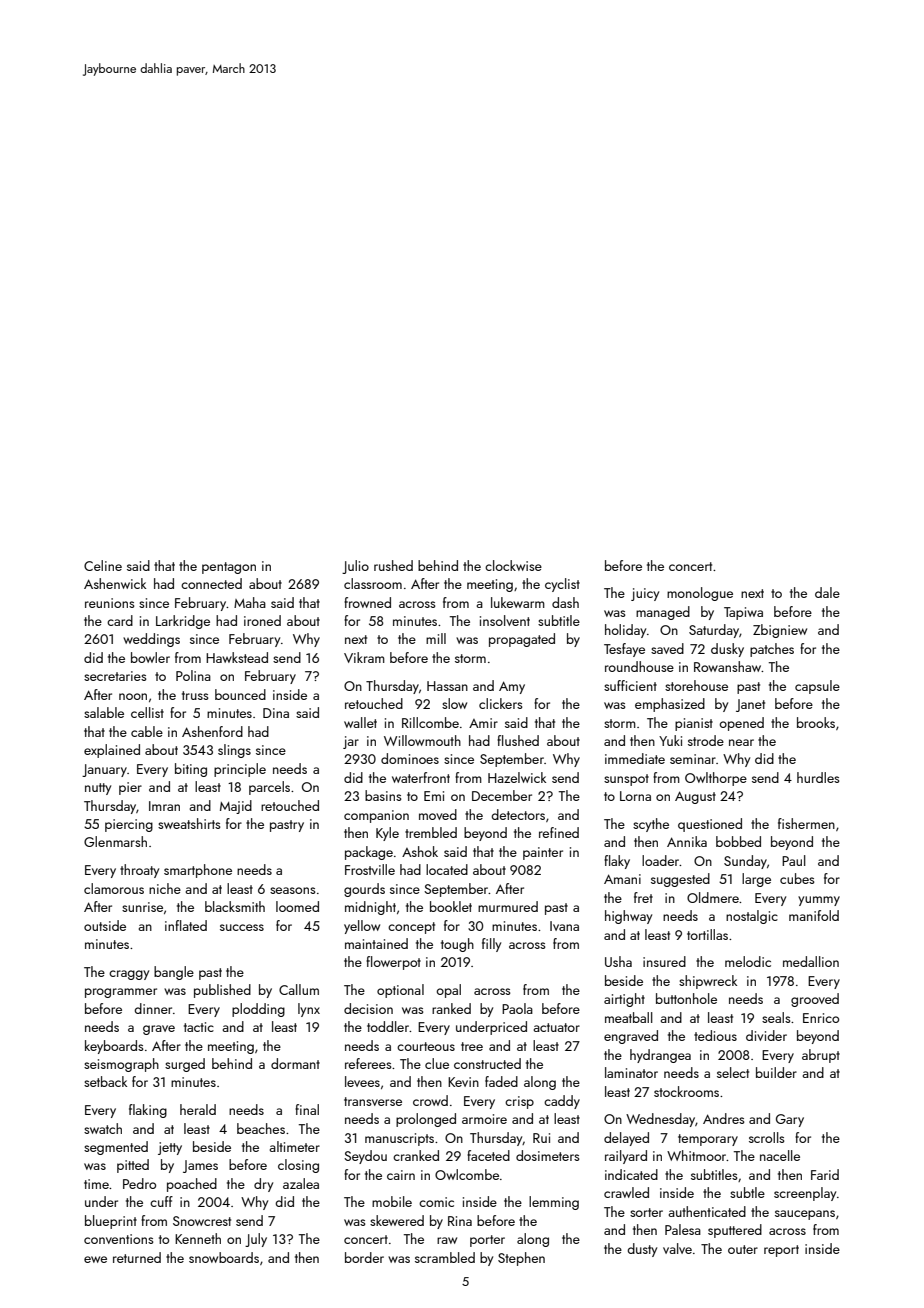  I want to click on builder, so click(776, 1072).
